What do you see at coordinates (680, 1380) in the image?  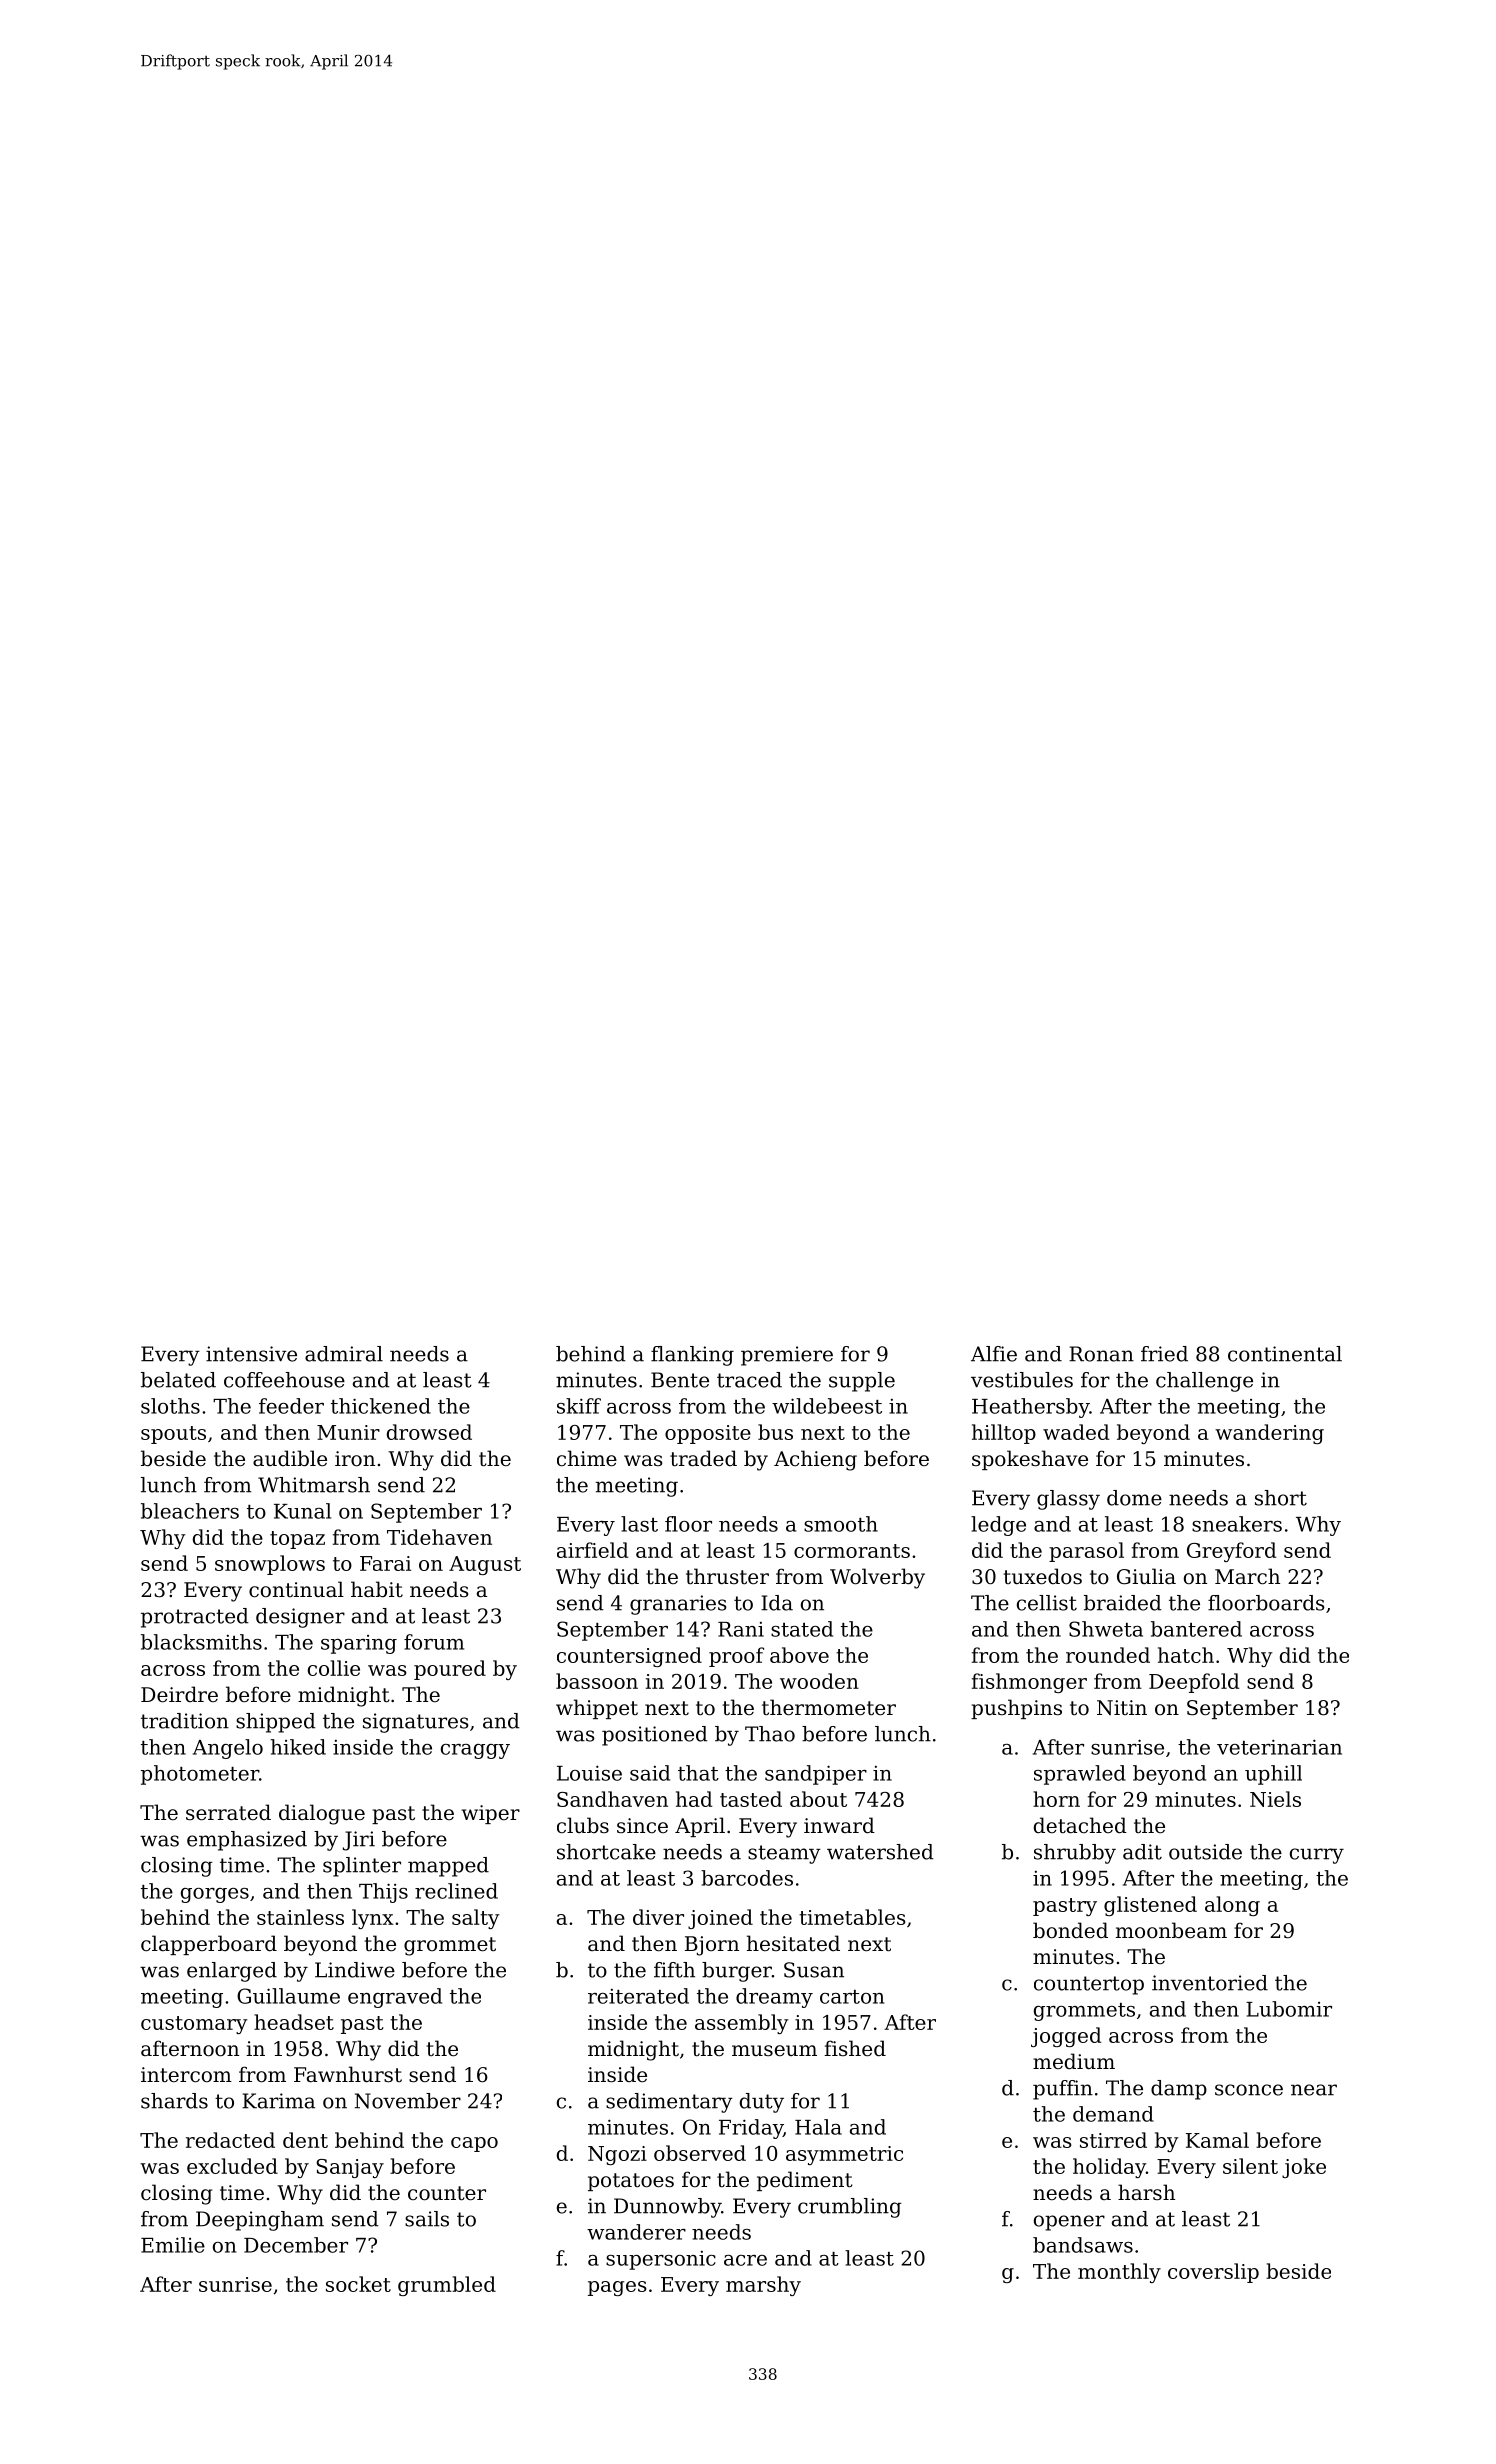 I see `Bente` at bounding box center [680, 1380].
